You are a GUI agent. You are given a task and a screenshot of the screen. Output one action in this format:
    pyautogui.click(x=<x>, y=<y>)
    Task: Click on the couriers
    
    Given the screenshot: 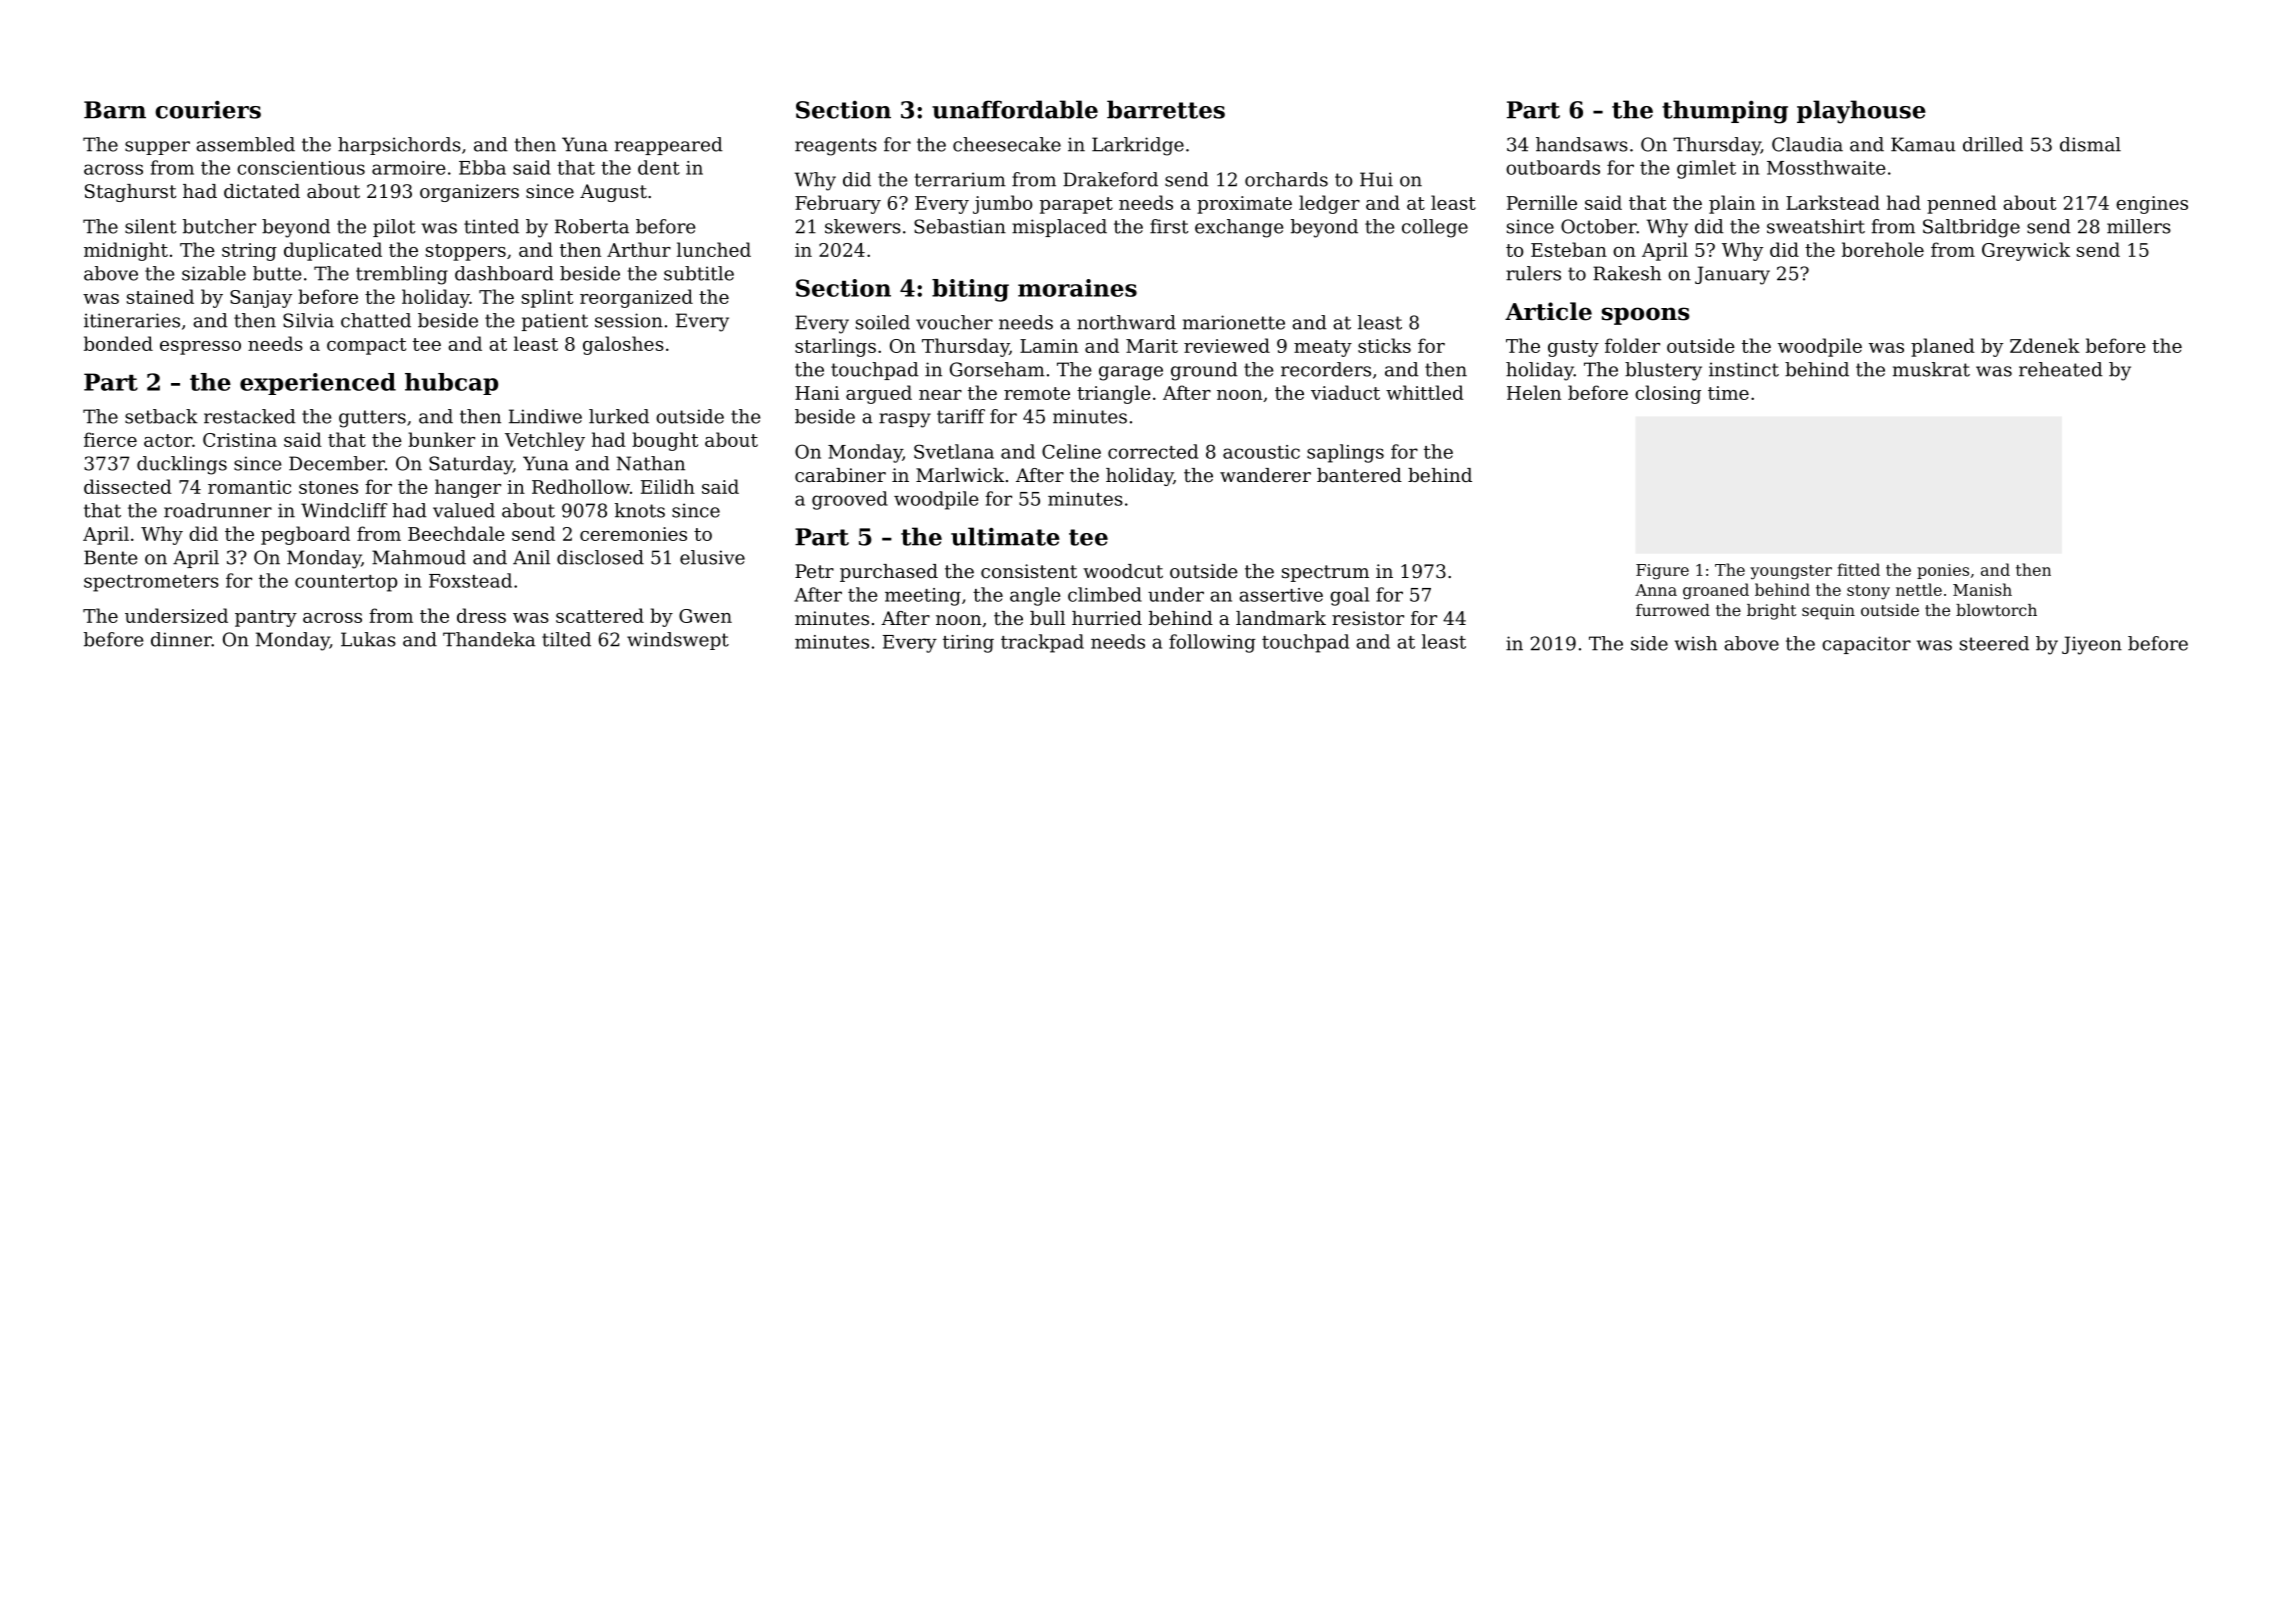 What is the action you would take?
    pyautogui.click(x=208, y=109)
